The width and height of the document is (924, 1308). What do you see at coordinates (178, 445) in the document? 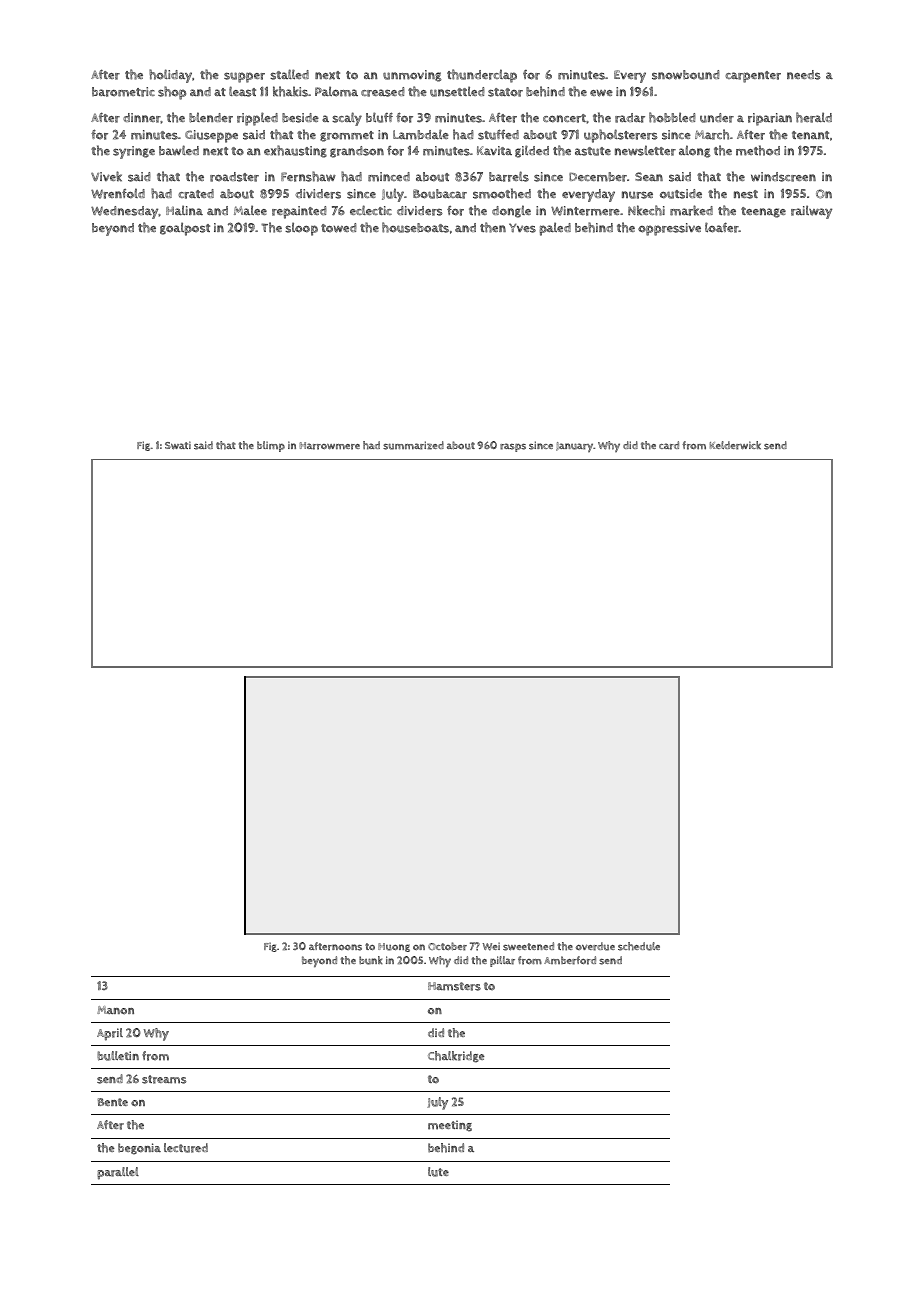
I see `Swati` at bounding box center [178, 445].
